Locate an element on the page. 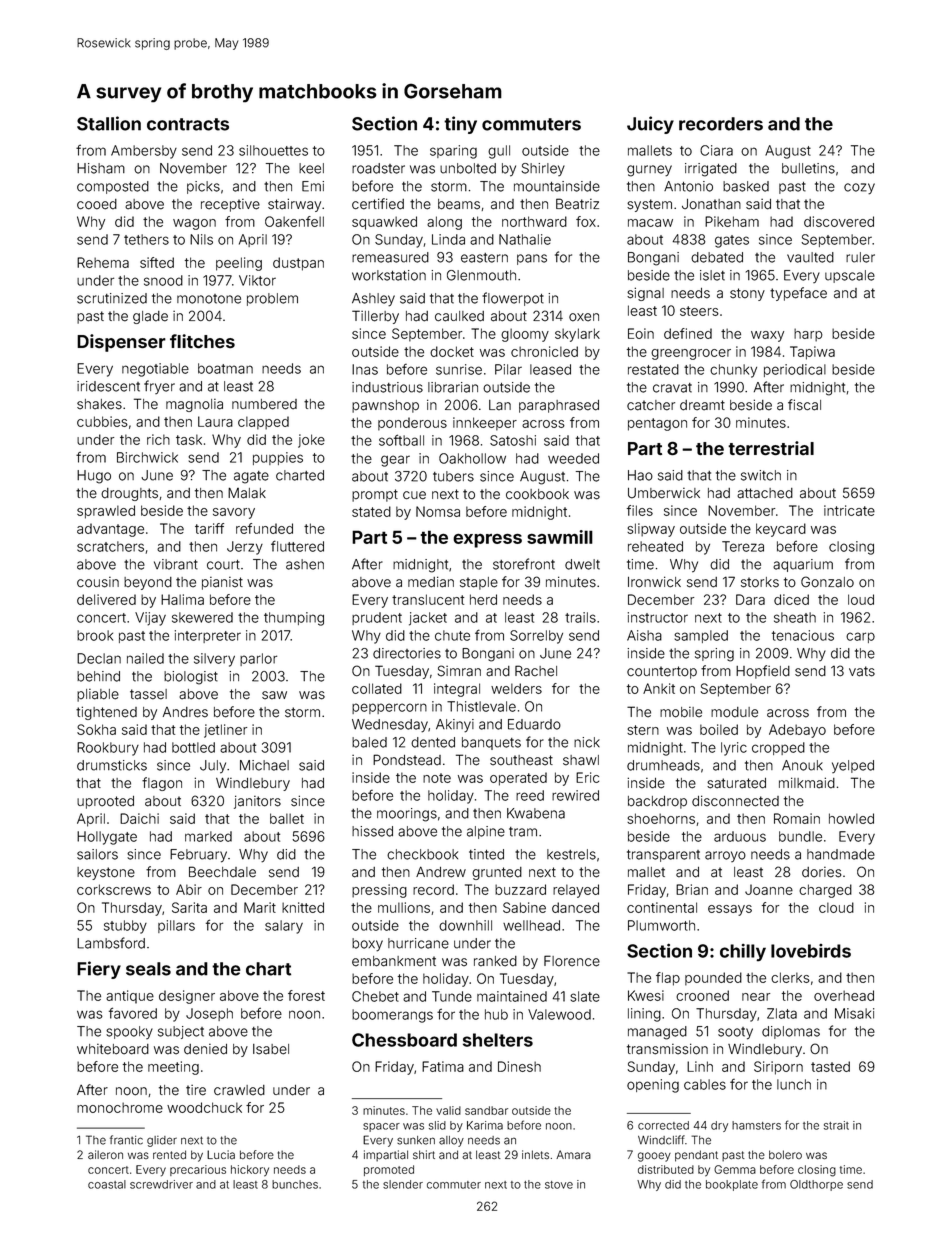 The image size is (952, 1233). Tapiwa is located at coordinates (812, 353).
